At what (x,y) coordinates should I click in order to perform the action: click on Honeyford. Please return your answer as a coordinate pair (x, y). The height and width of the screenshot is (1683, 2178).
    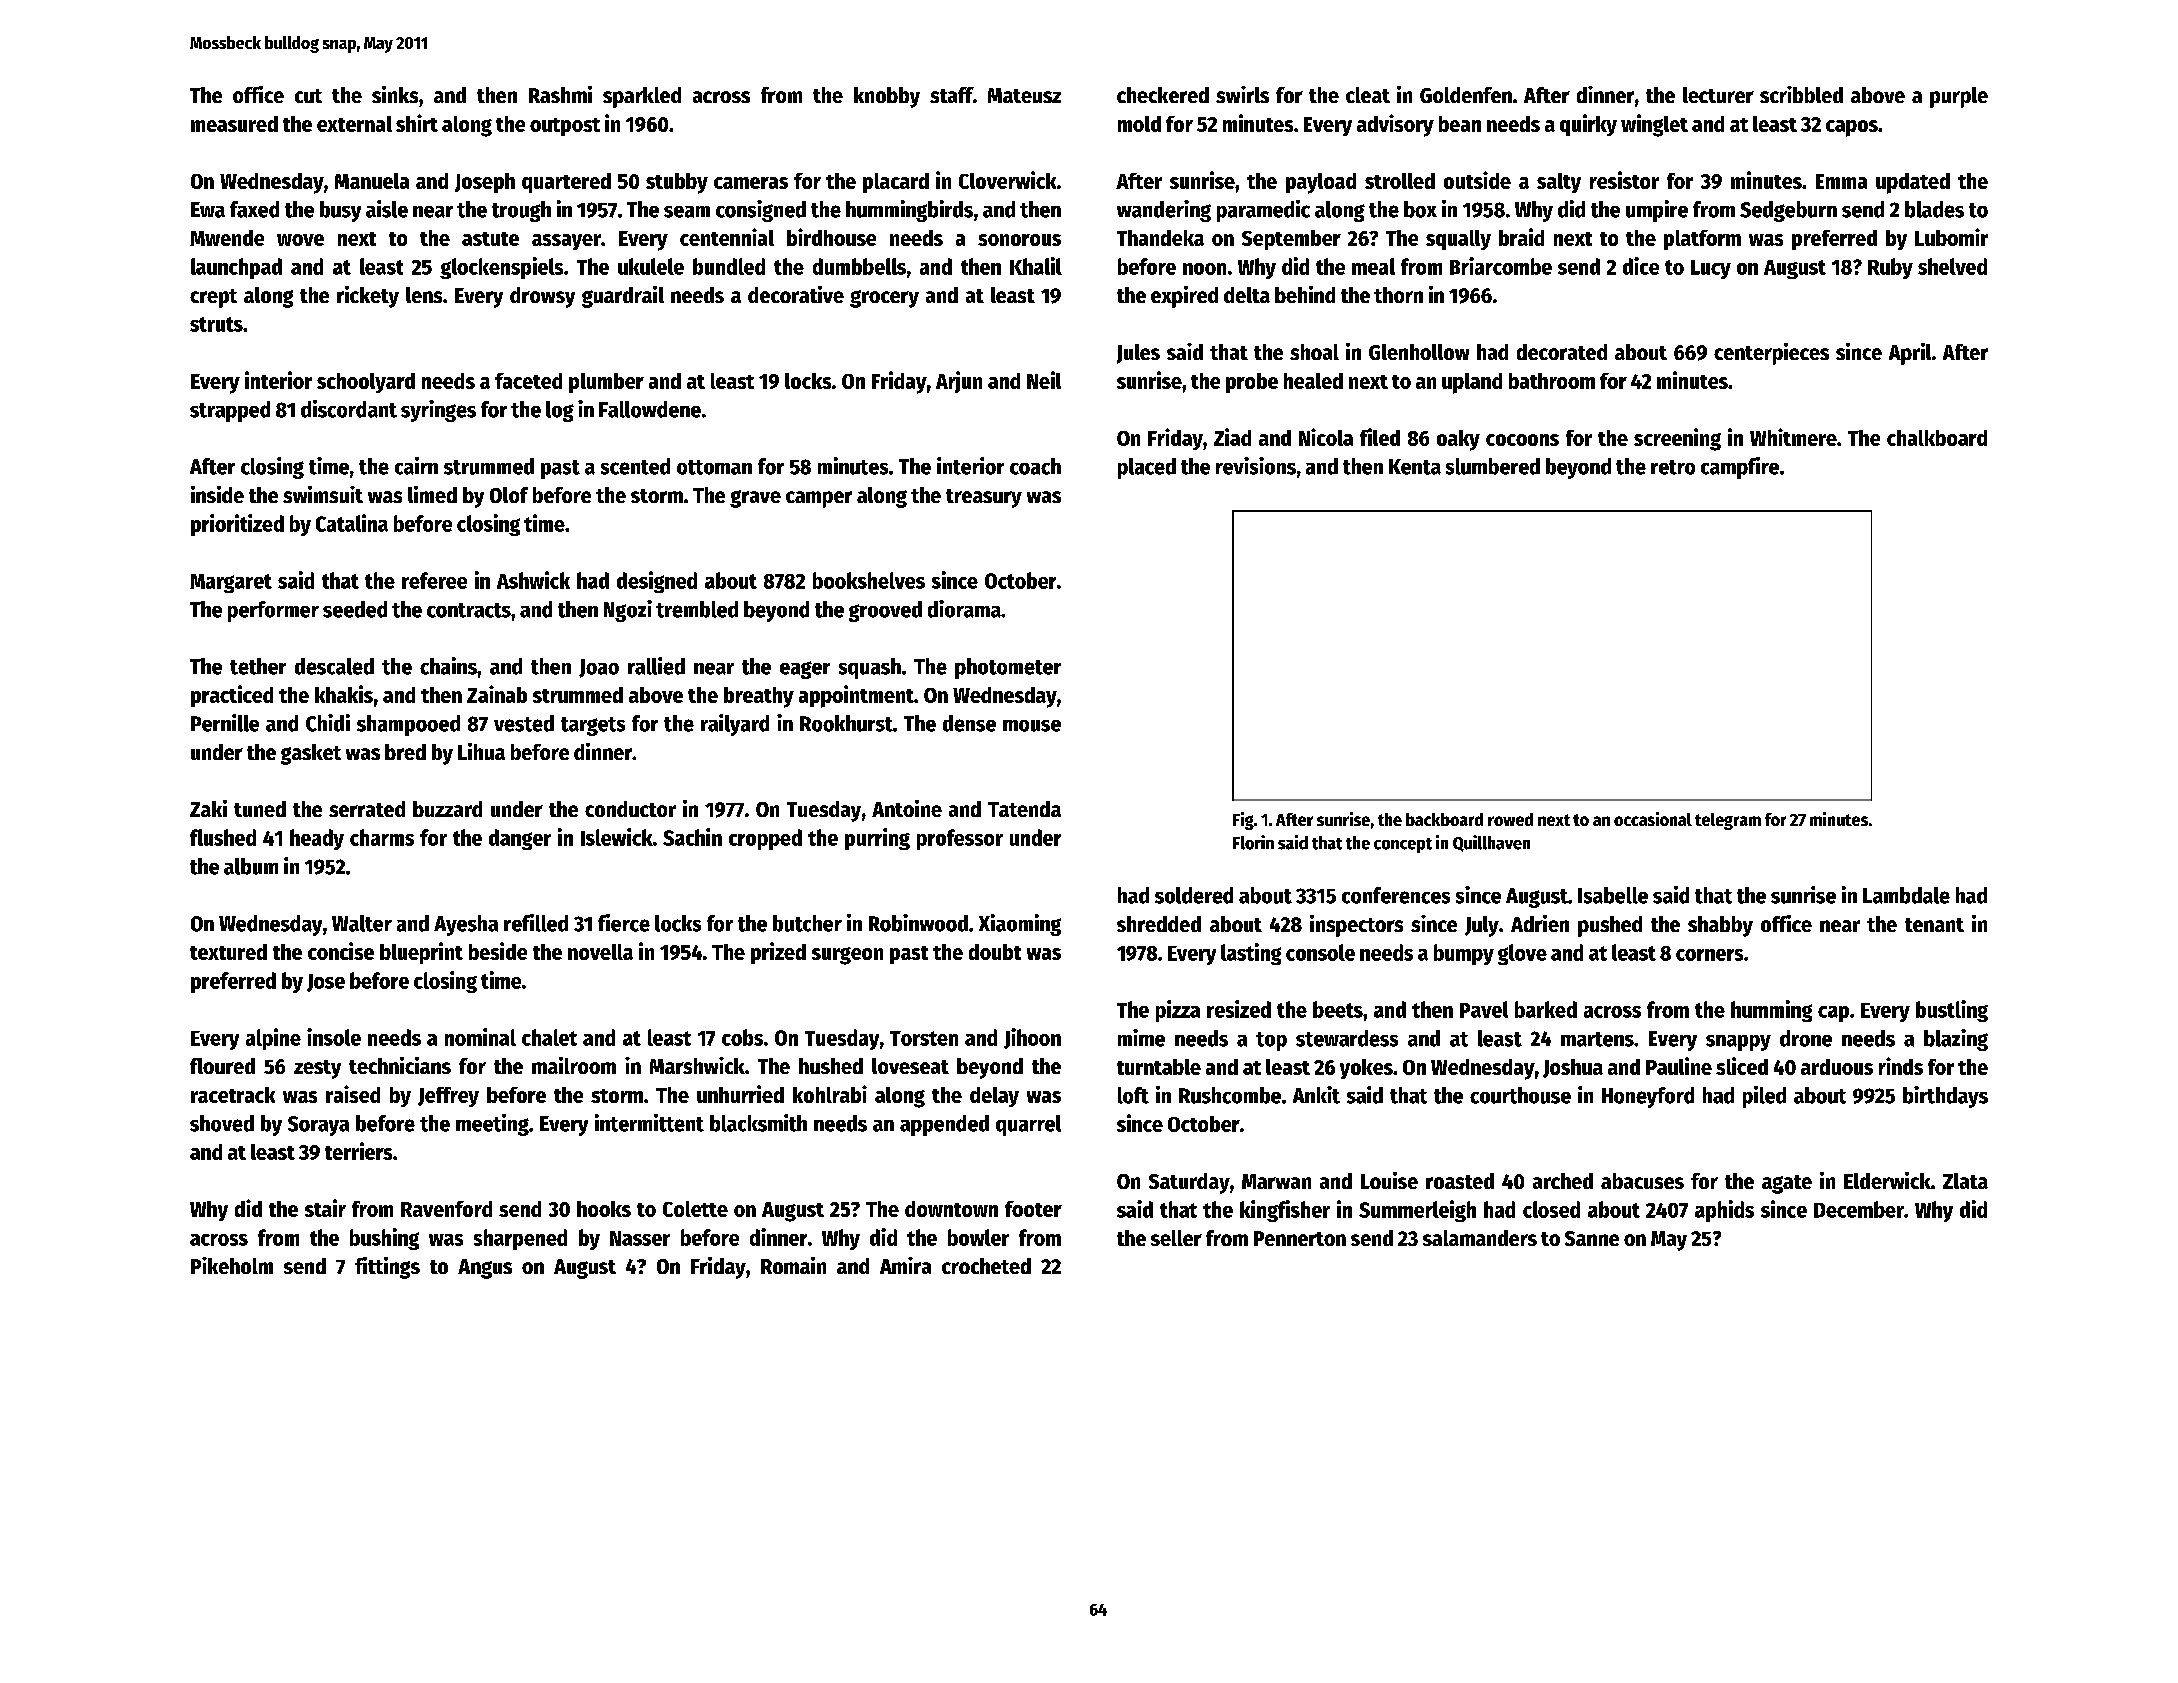
    Looking at the image, I should click on (1648, 1097).
